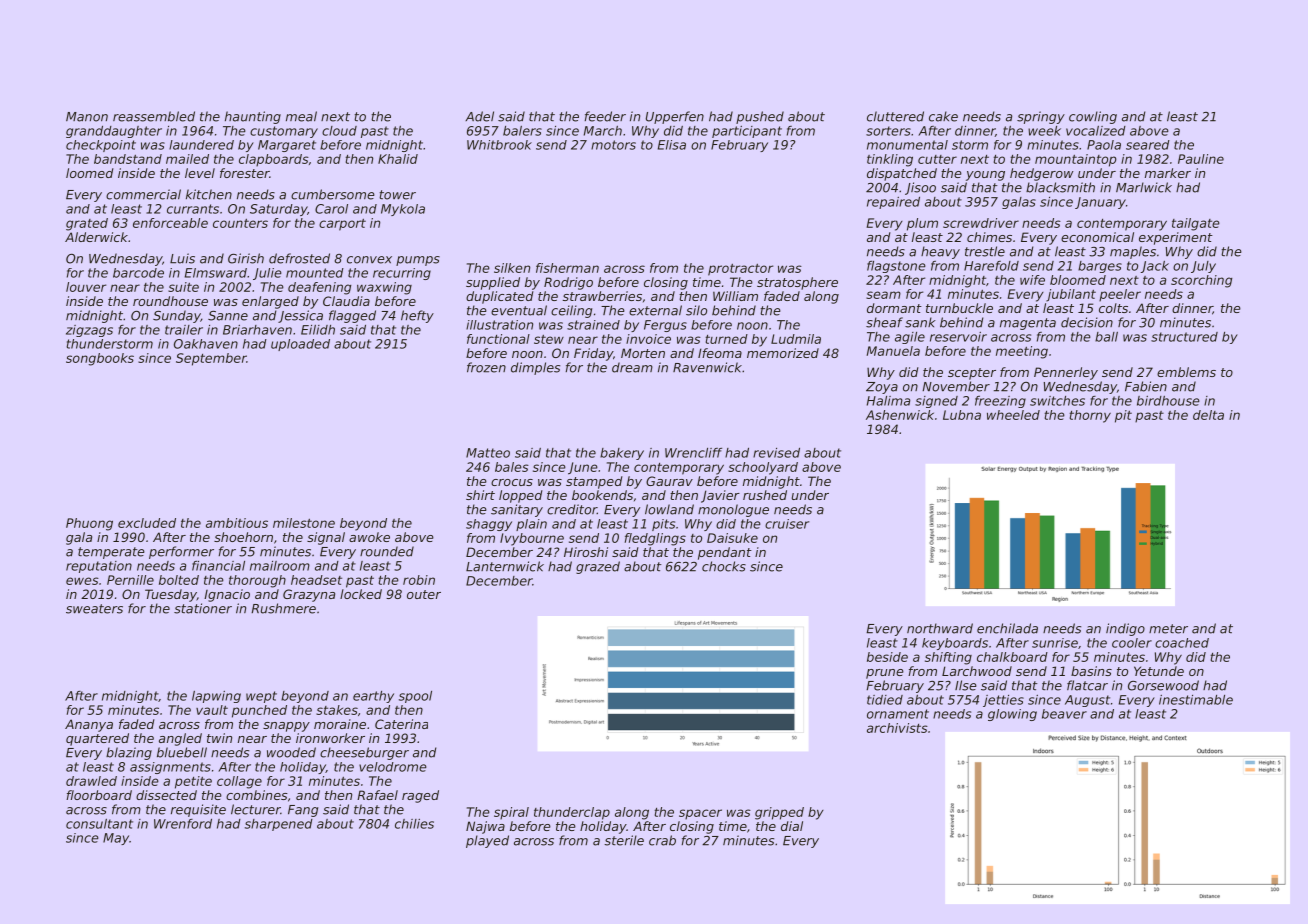 The width and height of the page is (1308, 924). Describe the element at coordinates (1196, 700) in the page. I see `inestimable` at that location.
